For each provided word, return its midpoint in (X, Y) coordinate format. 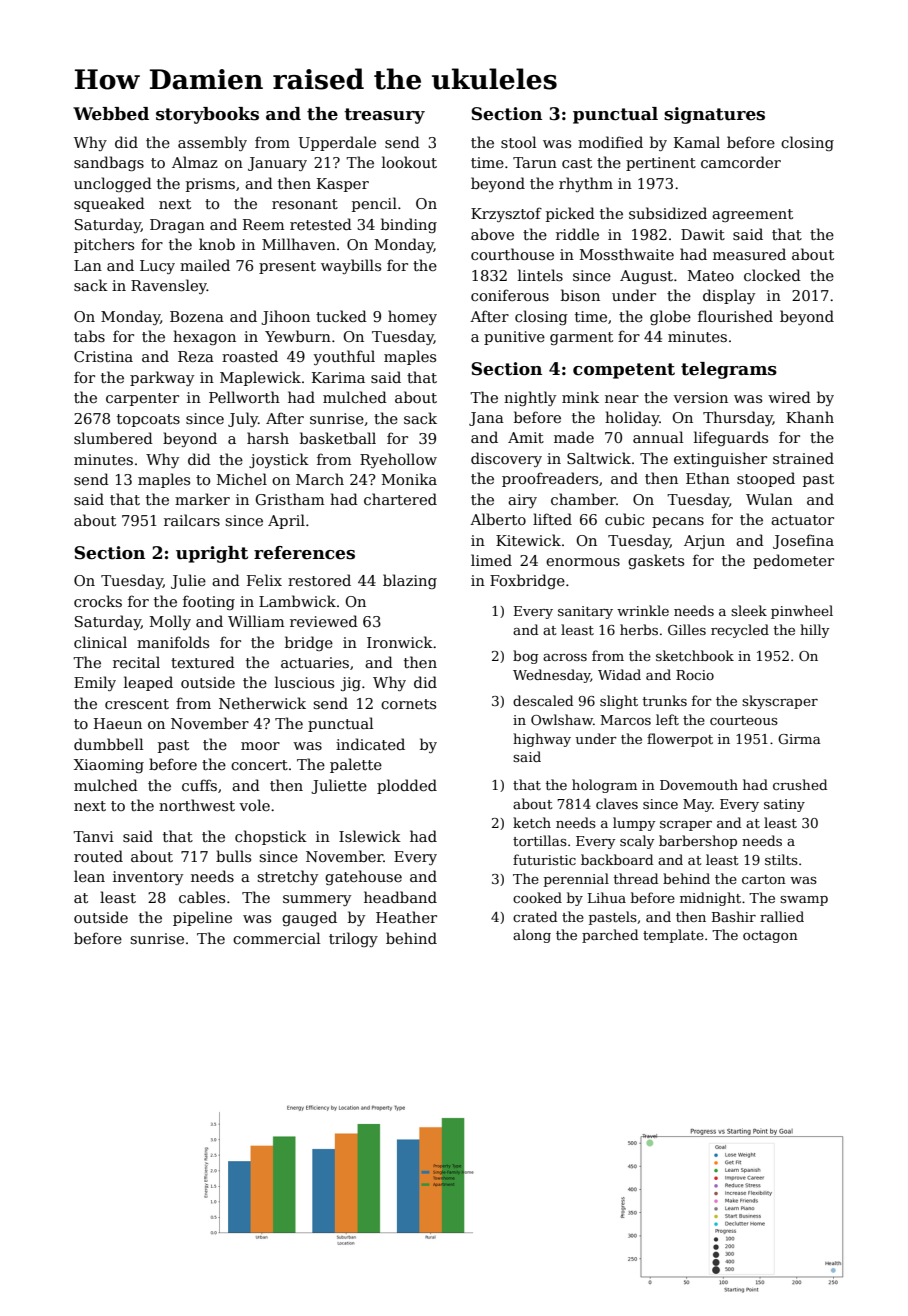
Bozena (197, 316)
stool (518, 142)
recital (136, 662)
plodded (407, 786)
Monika (409, 479)
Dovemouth (699, 784)
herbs (639, 629)
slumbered (113, 438)
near (622, 399)
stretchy (287, 877)
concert (259, 765)
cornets (408, 704)
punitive (514, 338)
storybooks (207, 115)
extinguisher (720, 459)
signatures (714, 115)
